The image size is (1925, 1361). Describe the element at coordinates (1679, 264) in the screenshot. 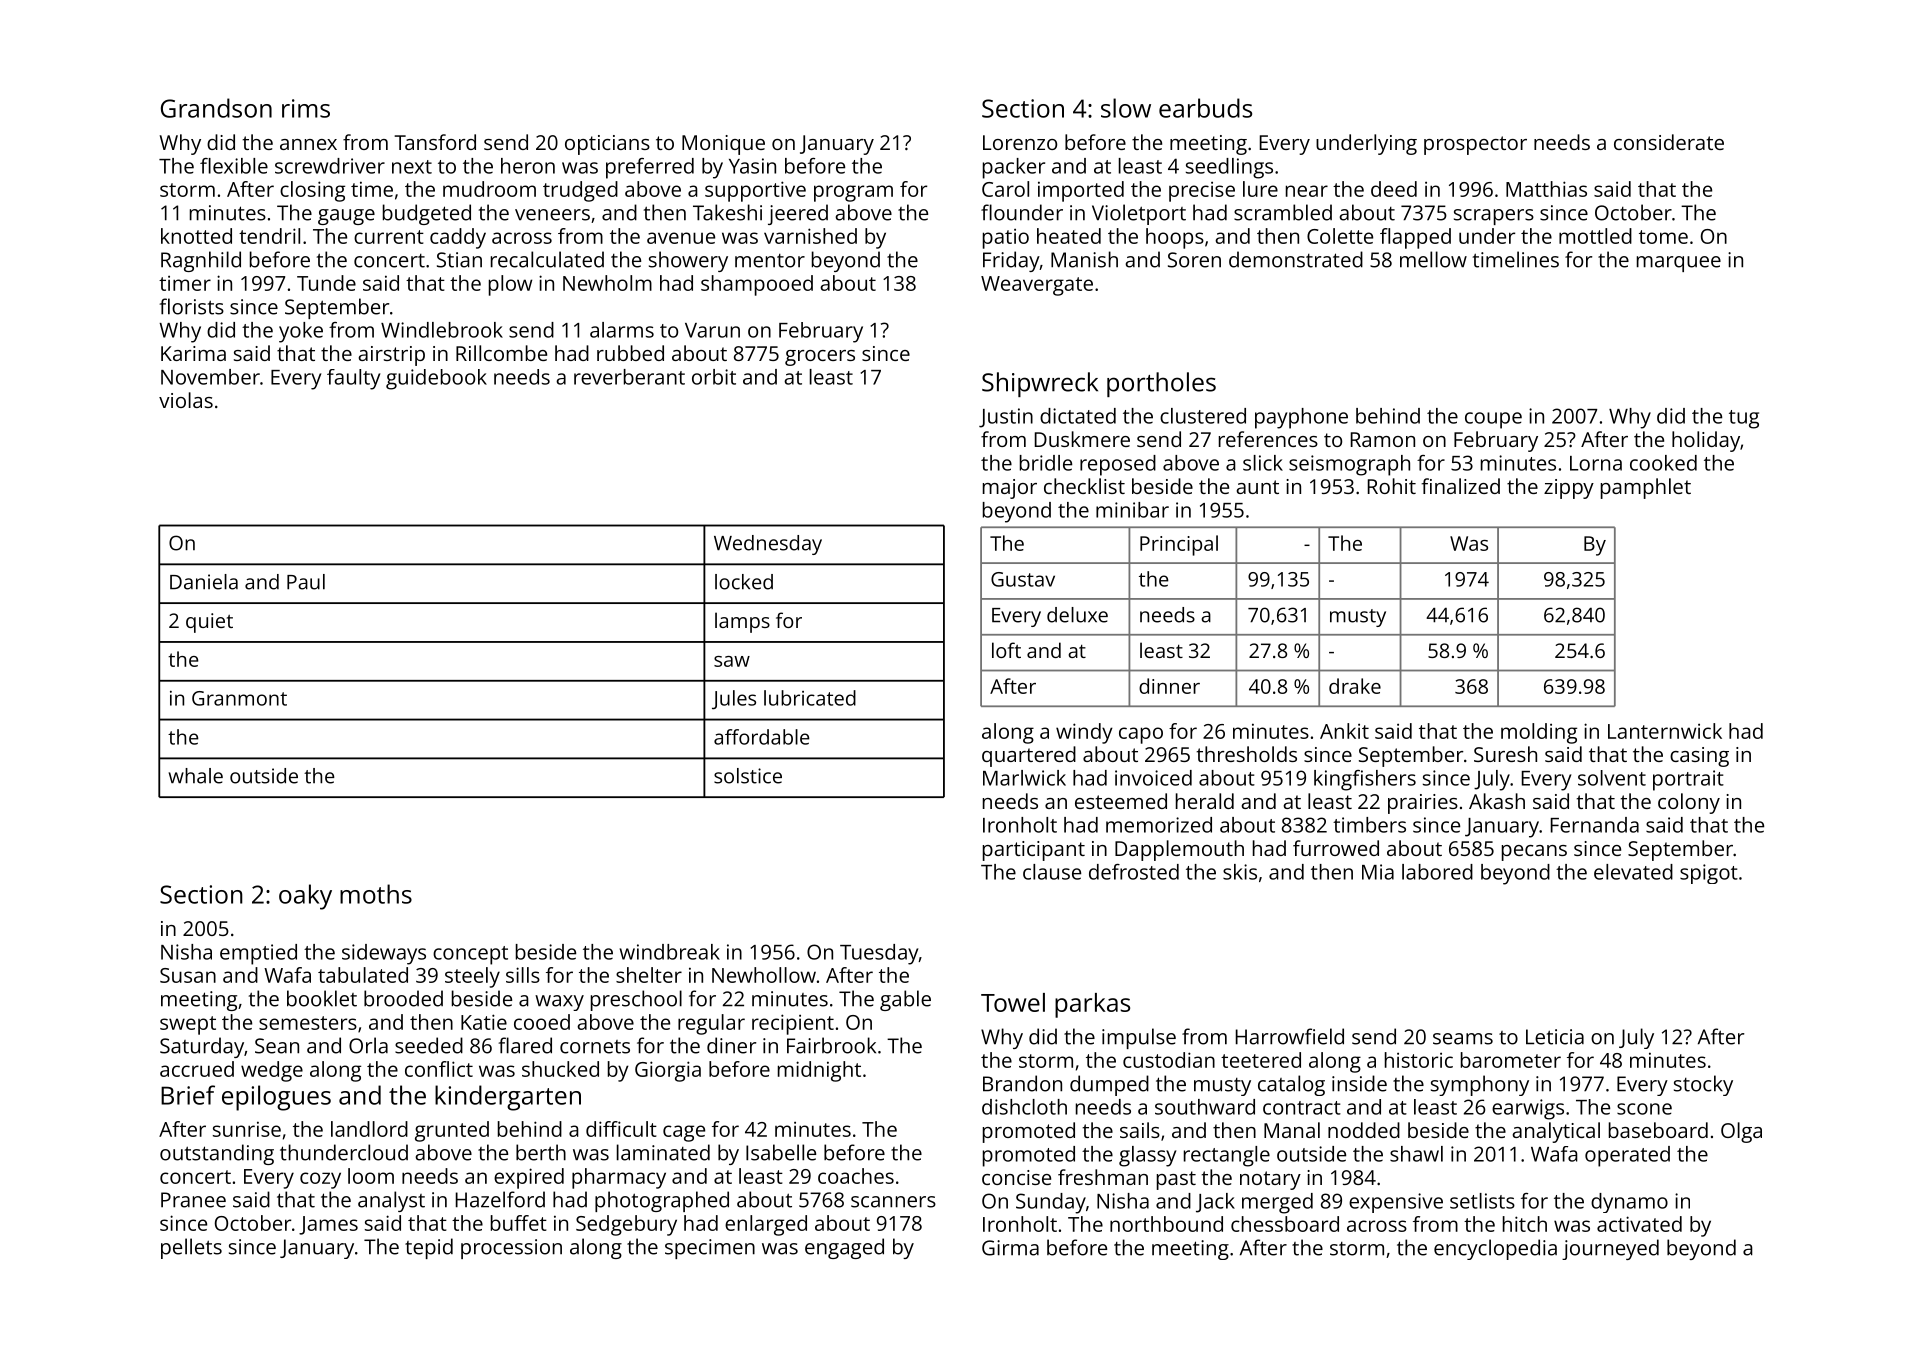

I see `marquee` at that location.
